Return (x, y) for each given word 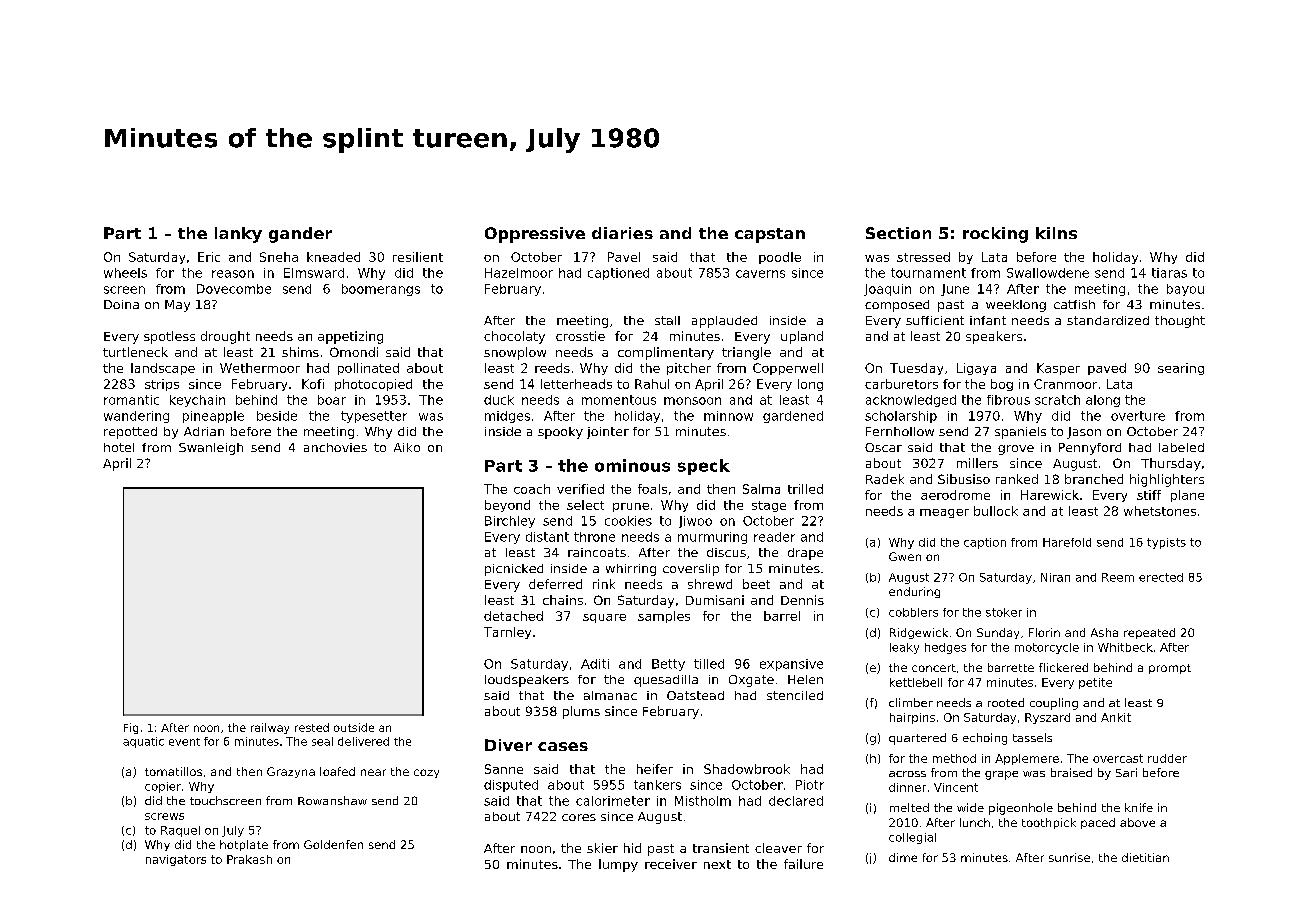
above (1137, 822)
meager (944, 513)
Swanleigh (211, 449)
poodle (780, 258)
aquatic (143, 742)
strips (162, 385)
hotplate (244, 845)
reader (774, 537)
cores (579, 817)
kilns (1056, 233)
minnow (728, 416)
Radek (885, 479)
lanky (238, 235)
